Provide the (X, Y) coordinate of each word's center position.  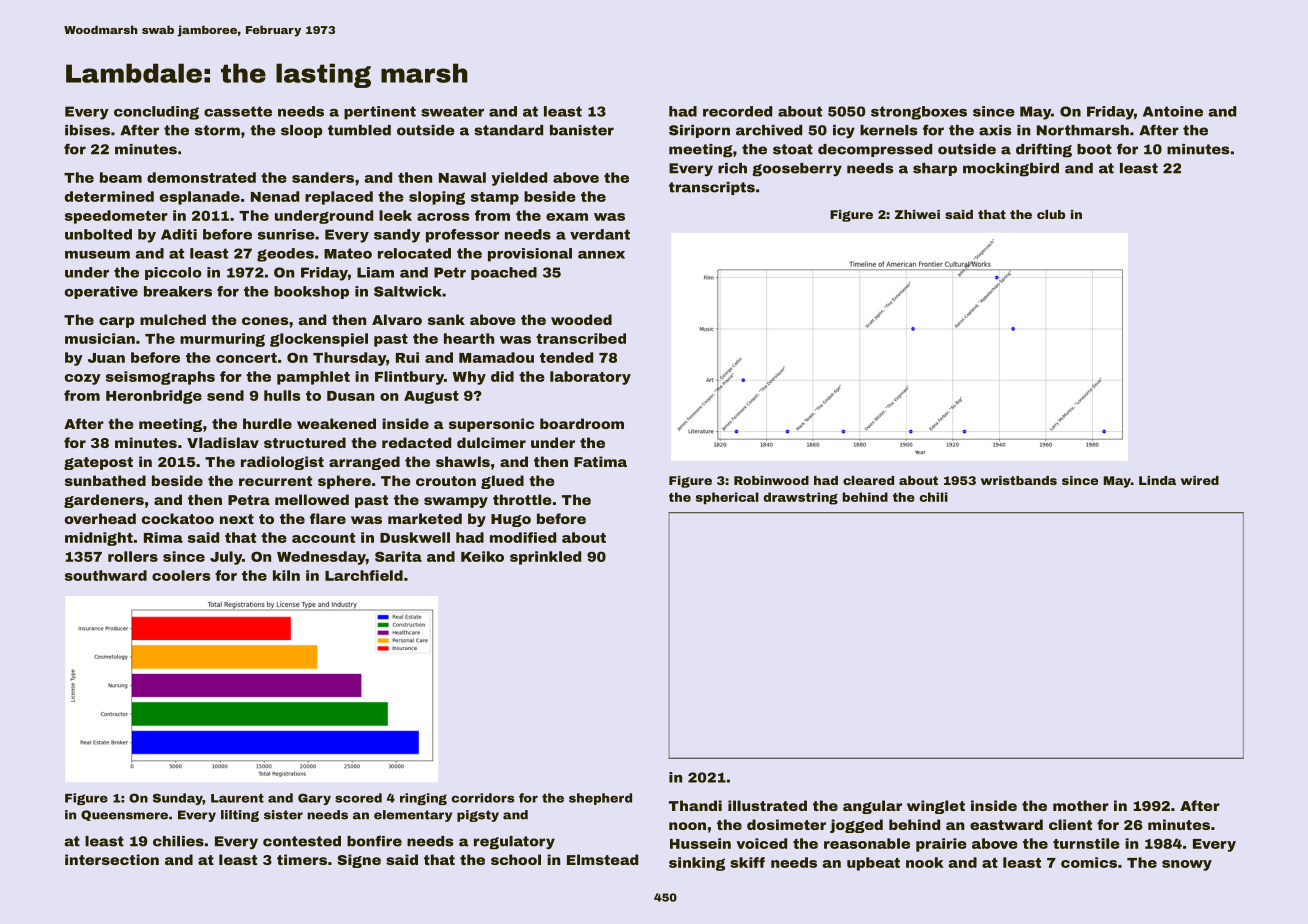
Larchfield (364, 575)
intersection (112, 859)
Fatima (600, 461)
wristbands (1018, 480)
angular (872, 807)
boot (1094, 149)
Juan (106, 358)
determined (109, 196)
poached (504, 273)
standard (508, 130)
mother (1081, 805)
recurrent (275, 481)
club (1051, 214)
